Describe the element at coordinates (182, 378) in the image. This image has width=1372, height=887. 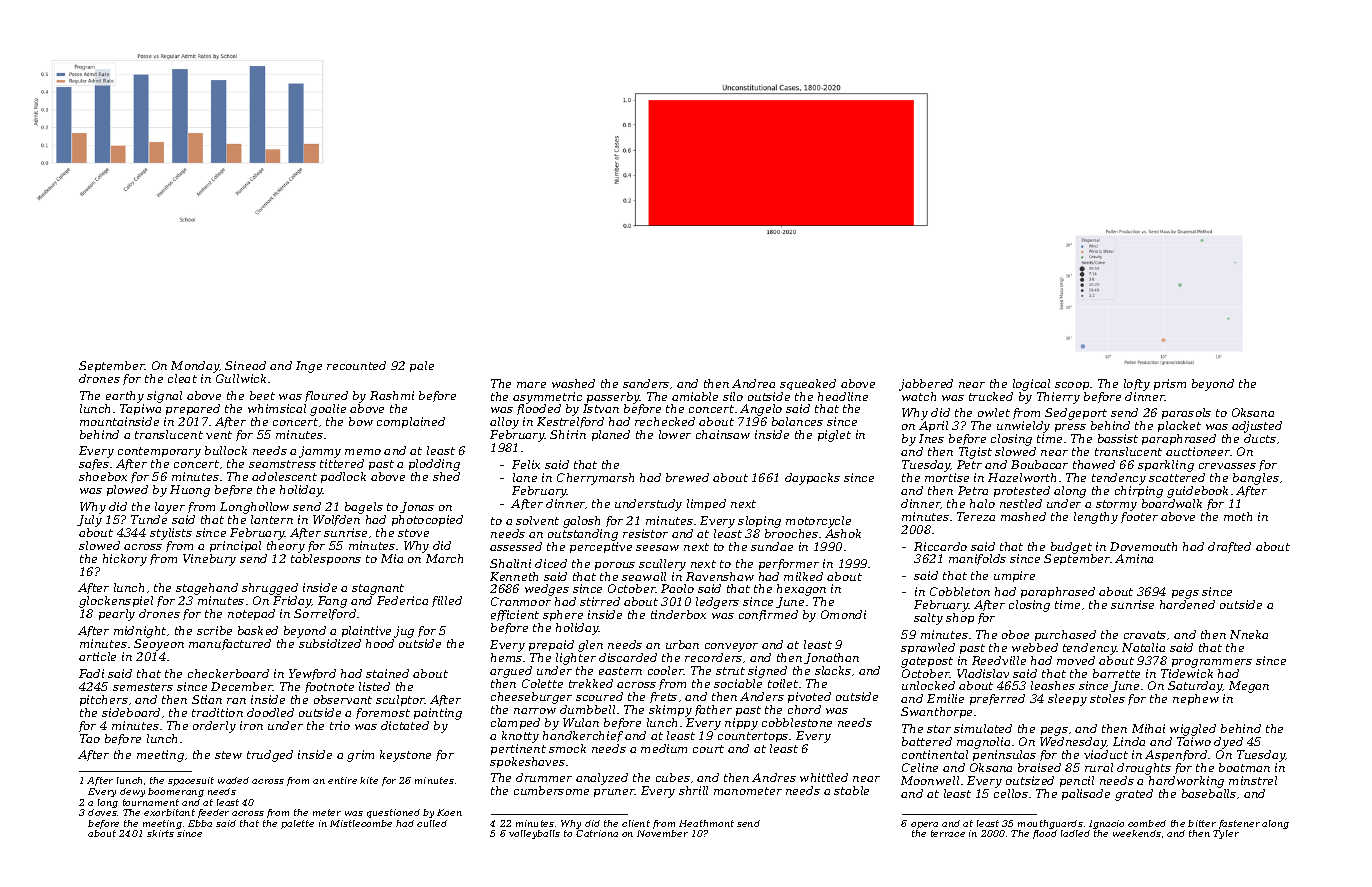
I see `cleat` at that location.
